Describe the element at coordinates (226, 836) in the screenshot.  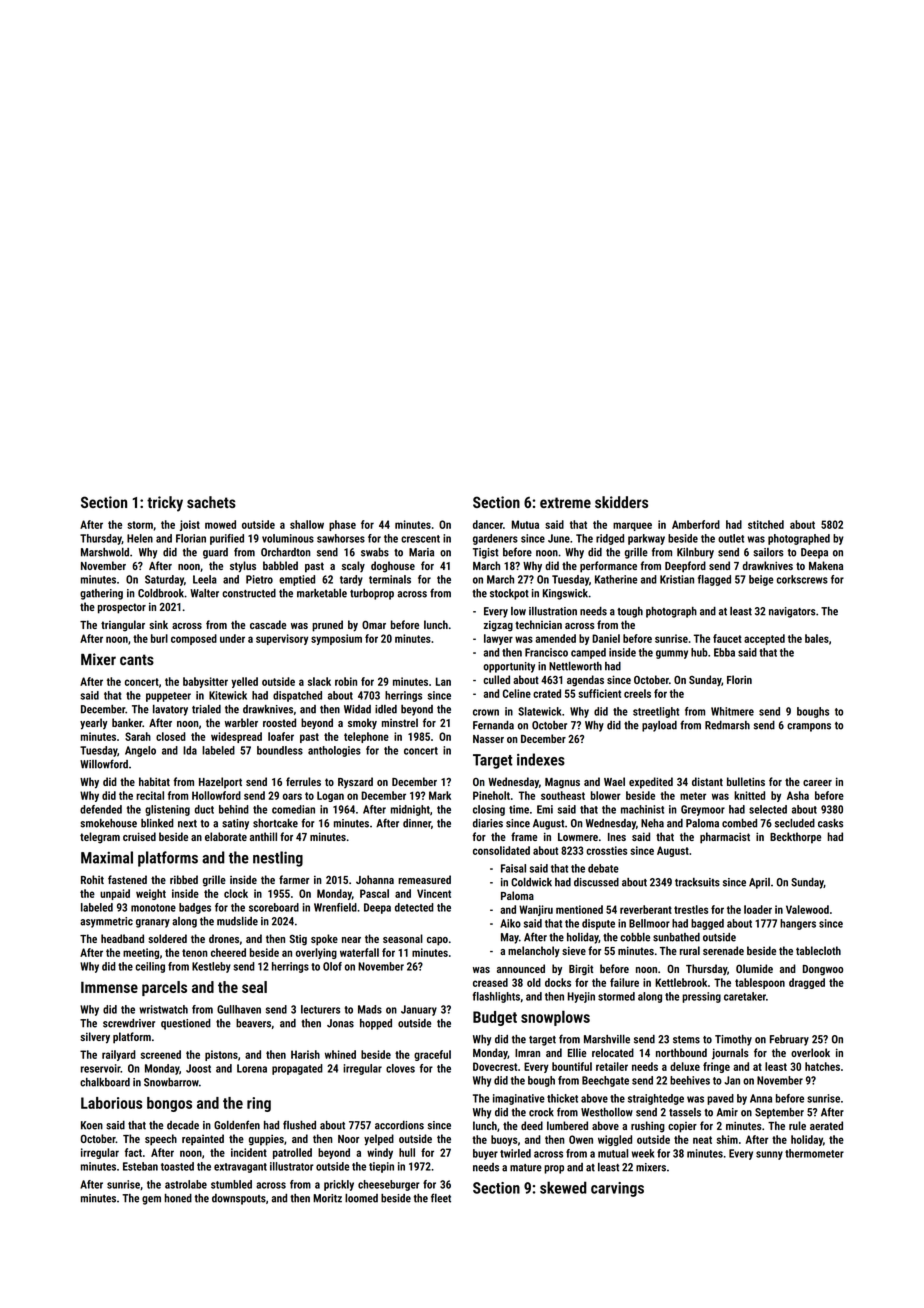
I see `elaborate` at that location.
